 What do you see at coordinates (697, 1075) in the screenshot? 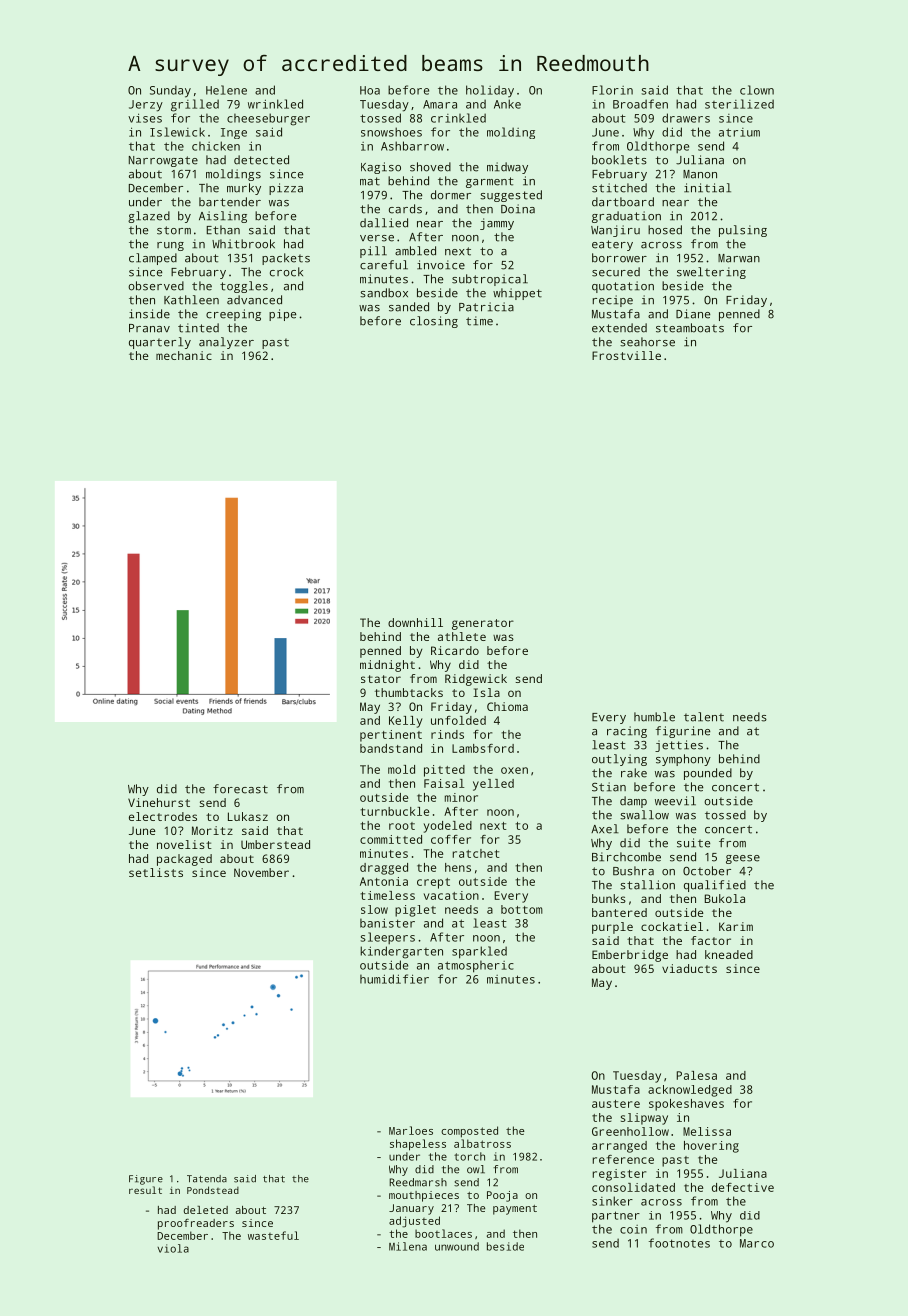
I see `Palesa` at bounding box center [697, 1075].
